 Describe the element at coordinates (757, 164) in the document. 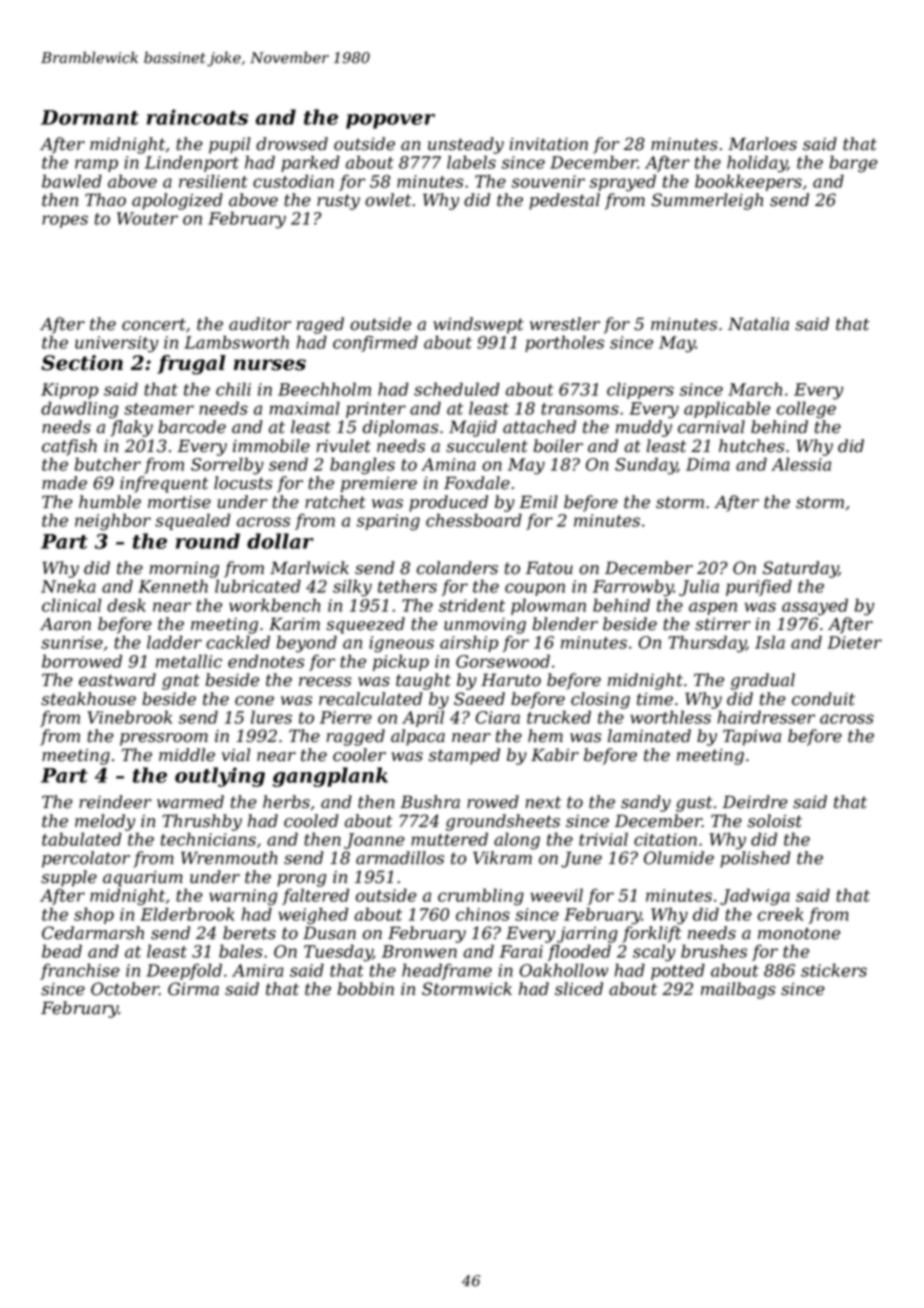

I see `holiday` at that location.
